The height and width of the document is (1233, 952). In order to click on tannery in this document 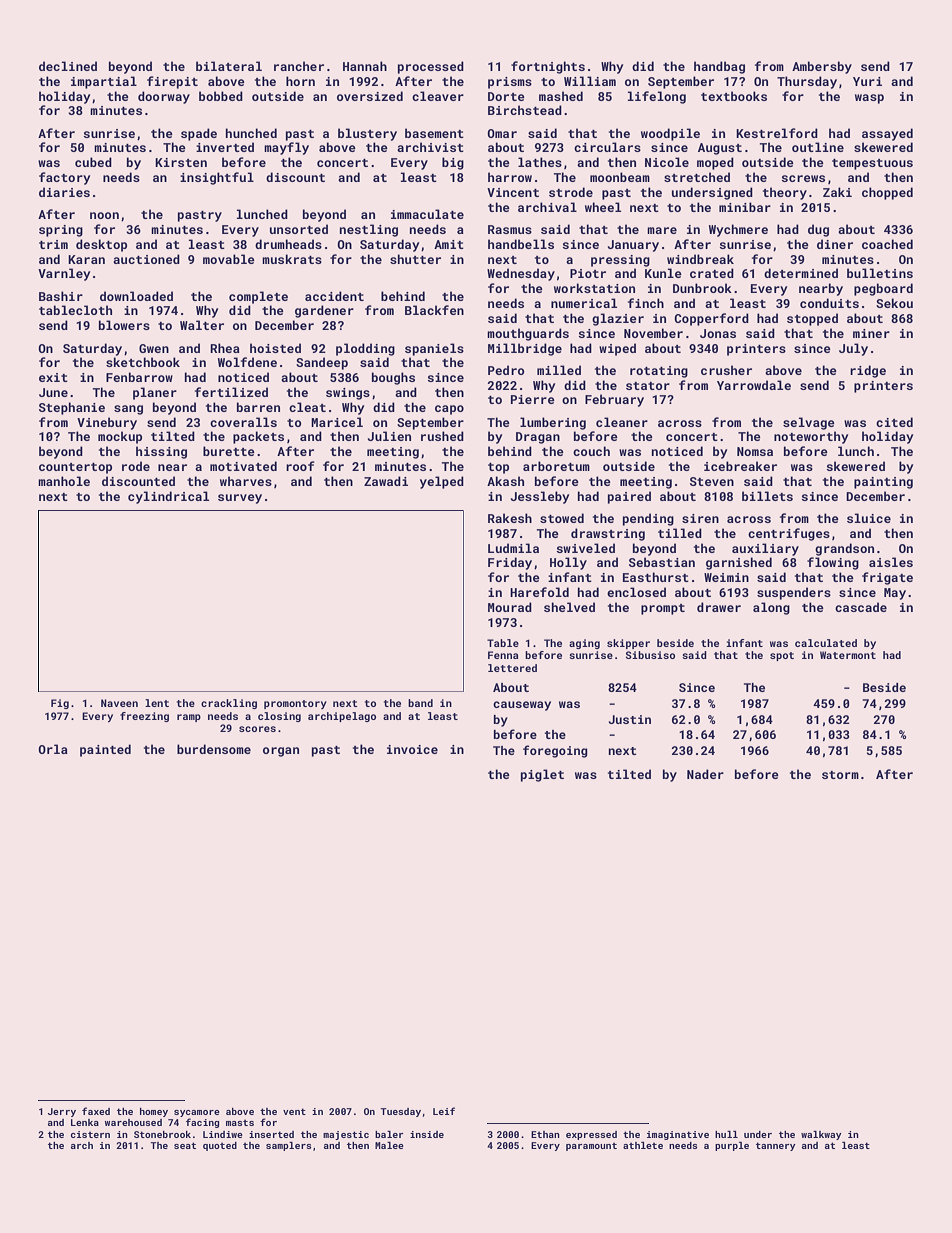, I will do `click(776, 1146)`.
